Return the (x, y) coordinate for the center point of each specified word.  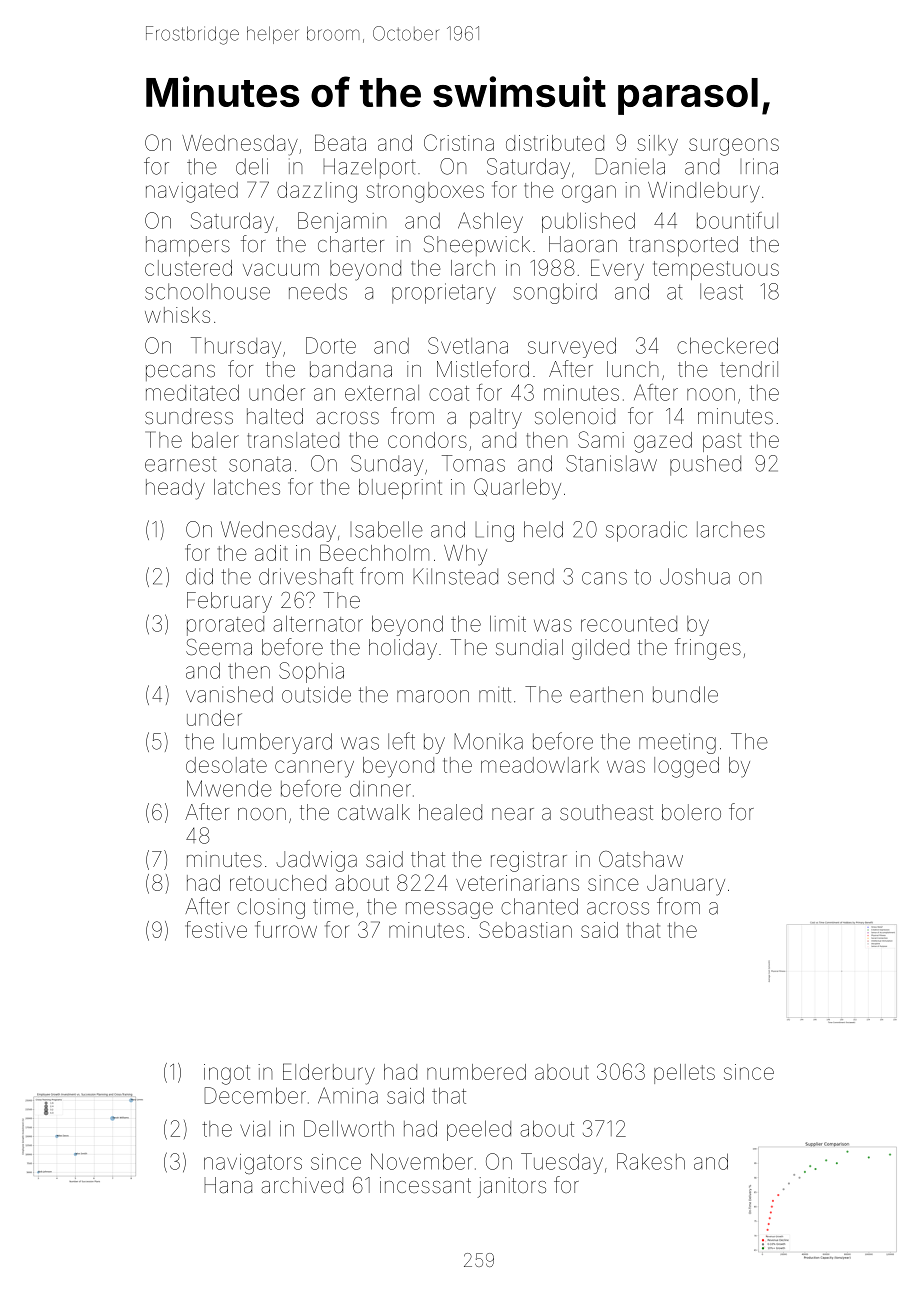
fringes (708, 649)
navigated (192, 192)
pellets (684, 1074)
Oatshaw (641, 859)
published (588, 222)
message (449, 910)
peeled (479, 1130)
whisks (177, 315)
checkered (727, 345)
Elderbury (329, 1074)
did (199, 576)
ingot (227, 1074)
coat (449, 393)
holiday (403, 649)
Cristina (459, 142)
